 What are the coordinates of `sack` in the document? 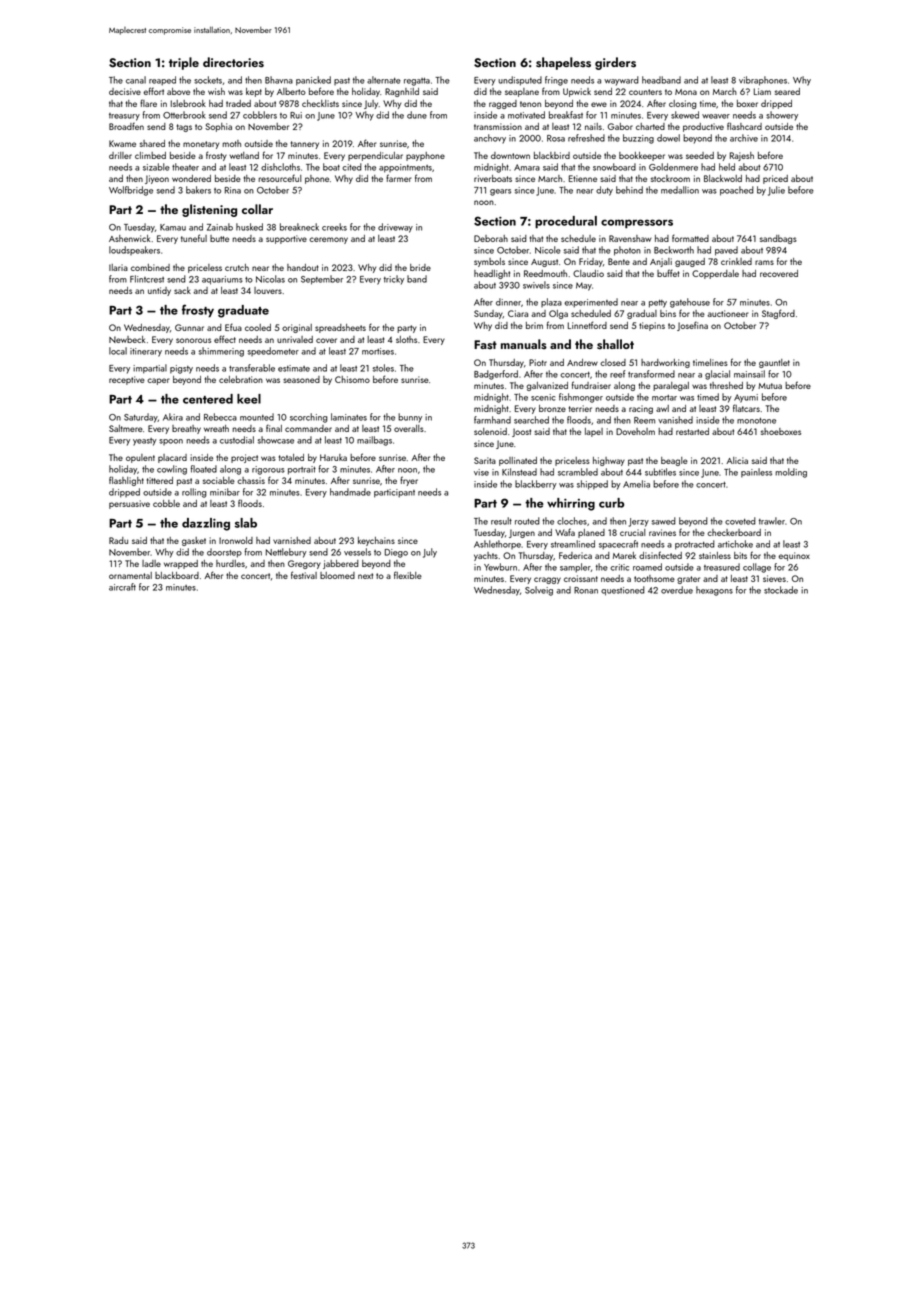 It's located at (182, 290).
